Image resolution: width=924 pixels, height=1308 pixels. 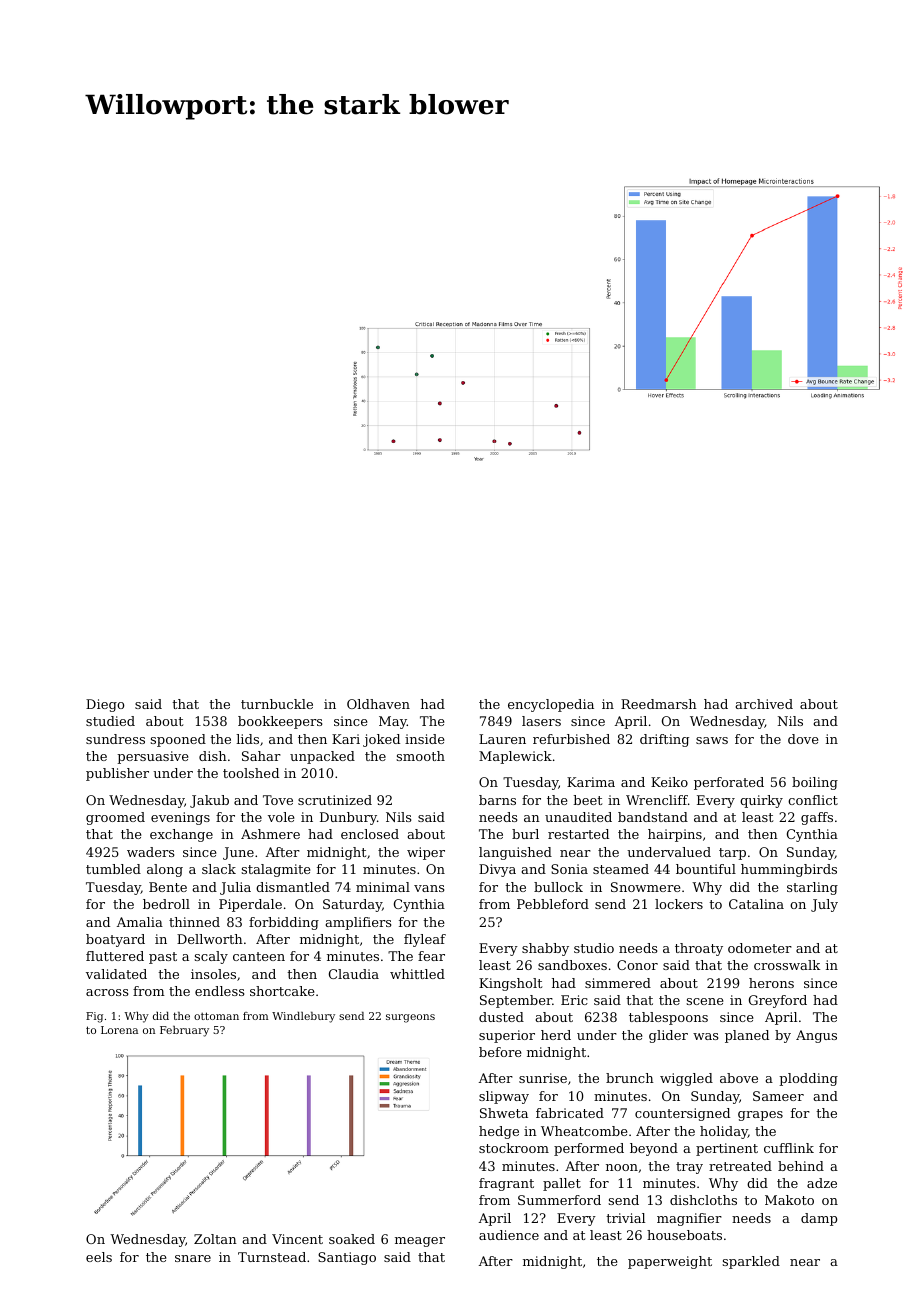 What do you see at coordinates (193, 1258) in the screenshot?
I see `snare` at bounding box center [193, 1258].
